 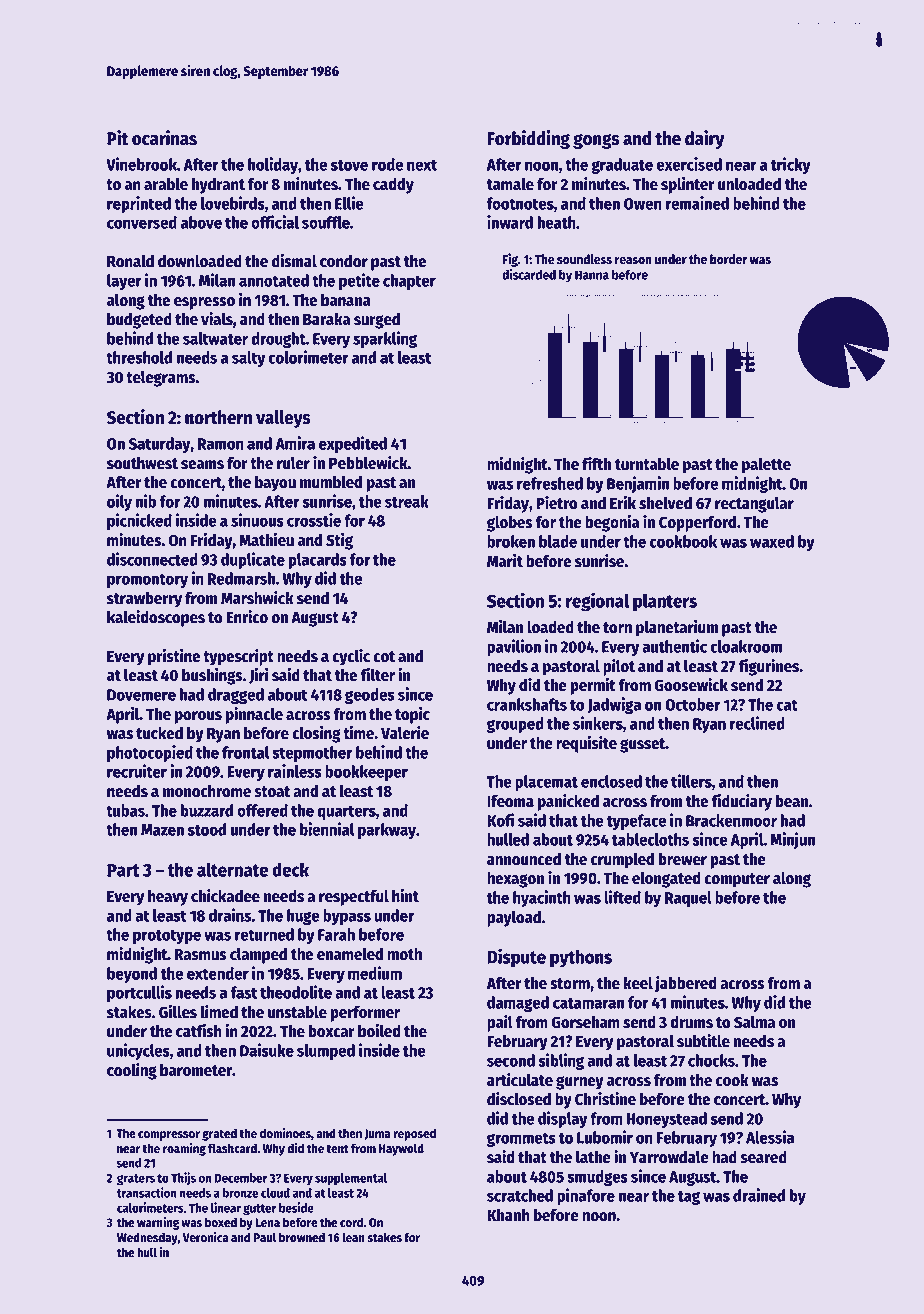 I want to click on drained, so click(x=759, y=1195).
